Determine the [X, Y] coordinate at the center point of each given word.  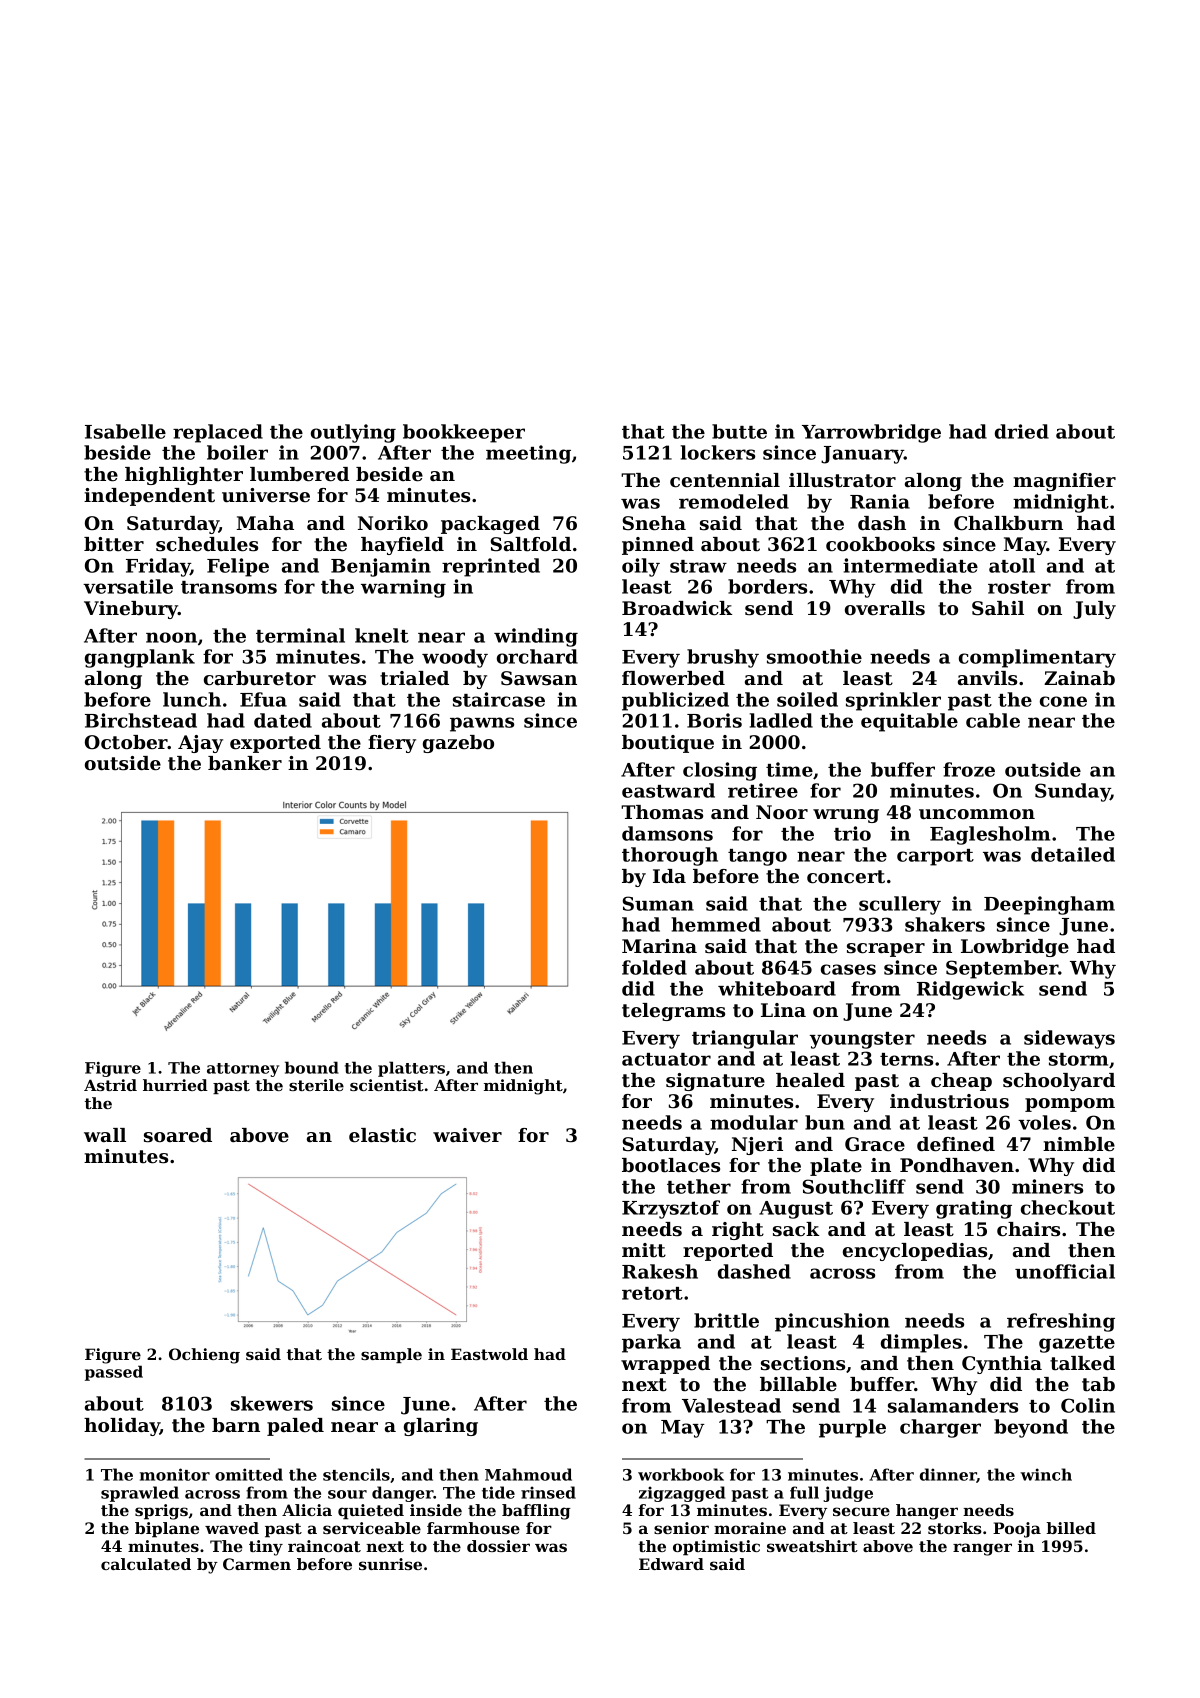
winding [536, 637]
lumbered [299, 474]
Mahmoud [528, 1474]
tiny [266, 1548]
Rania [880, 501]
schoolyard [1059, 1082]
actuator [666, 1059]
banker [245, 763]
